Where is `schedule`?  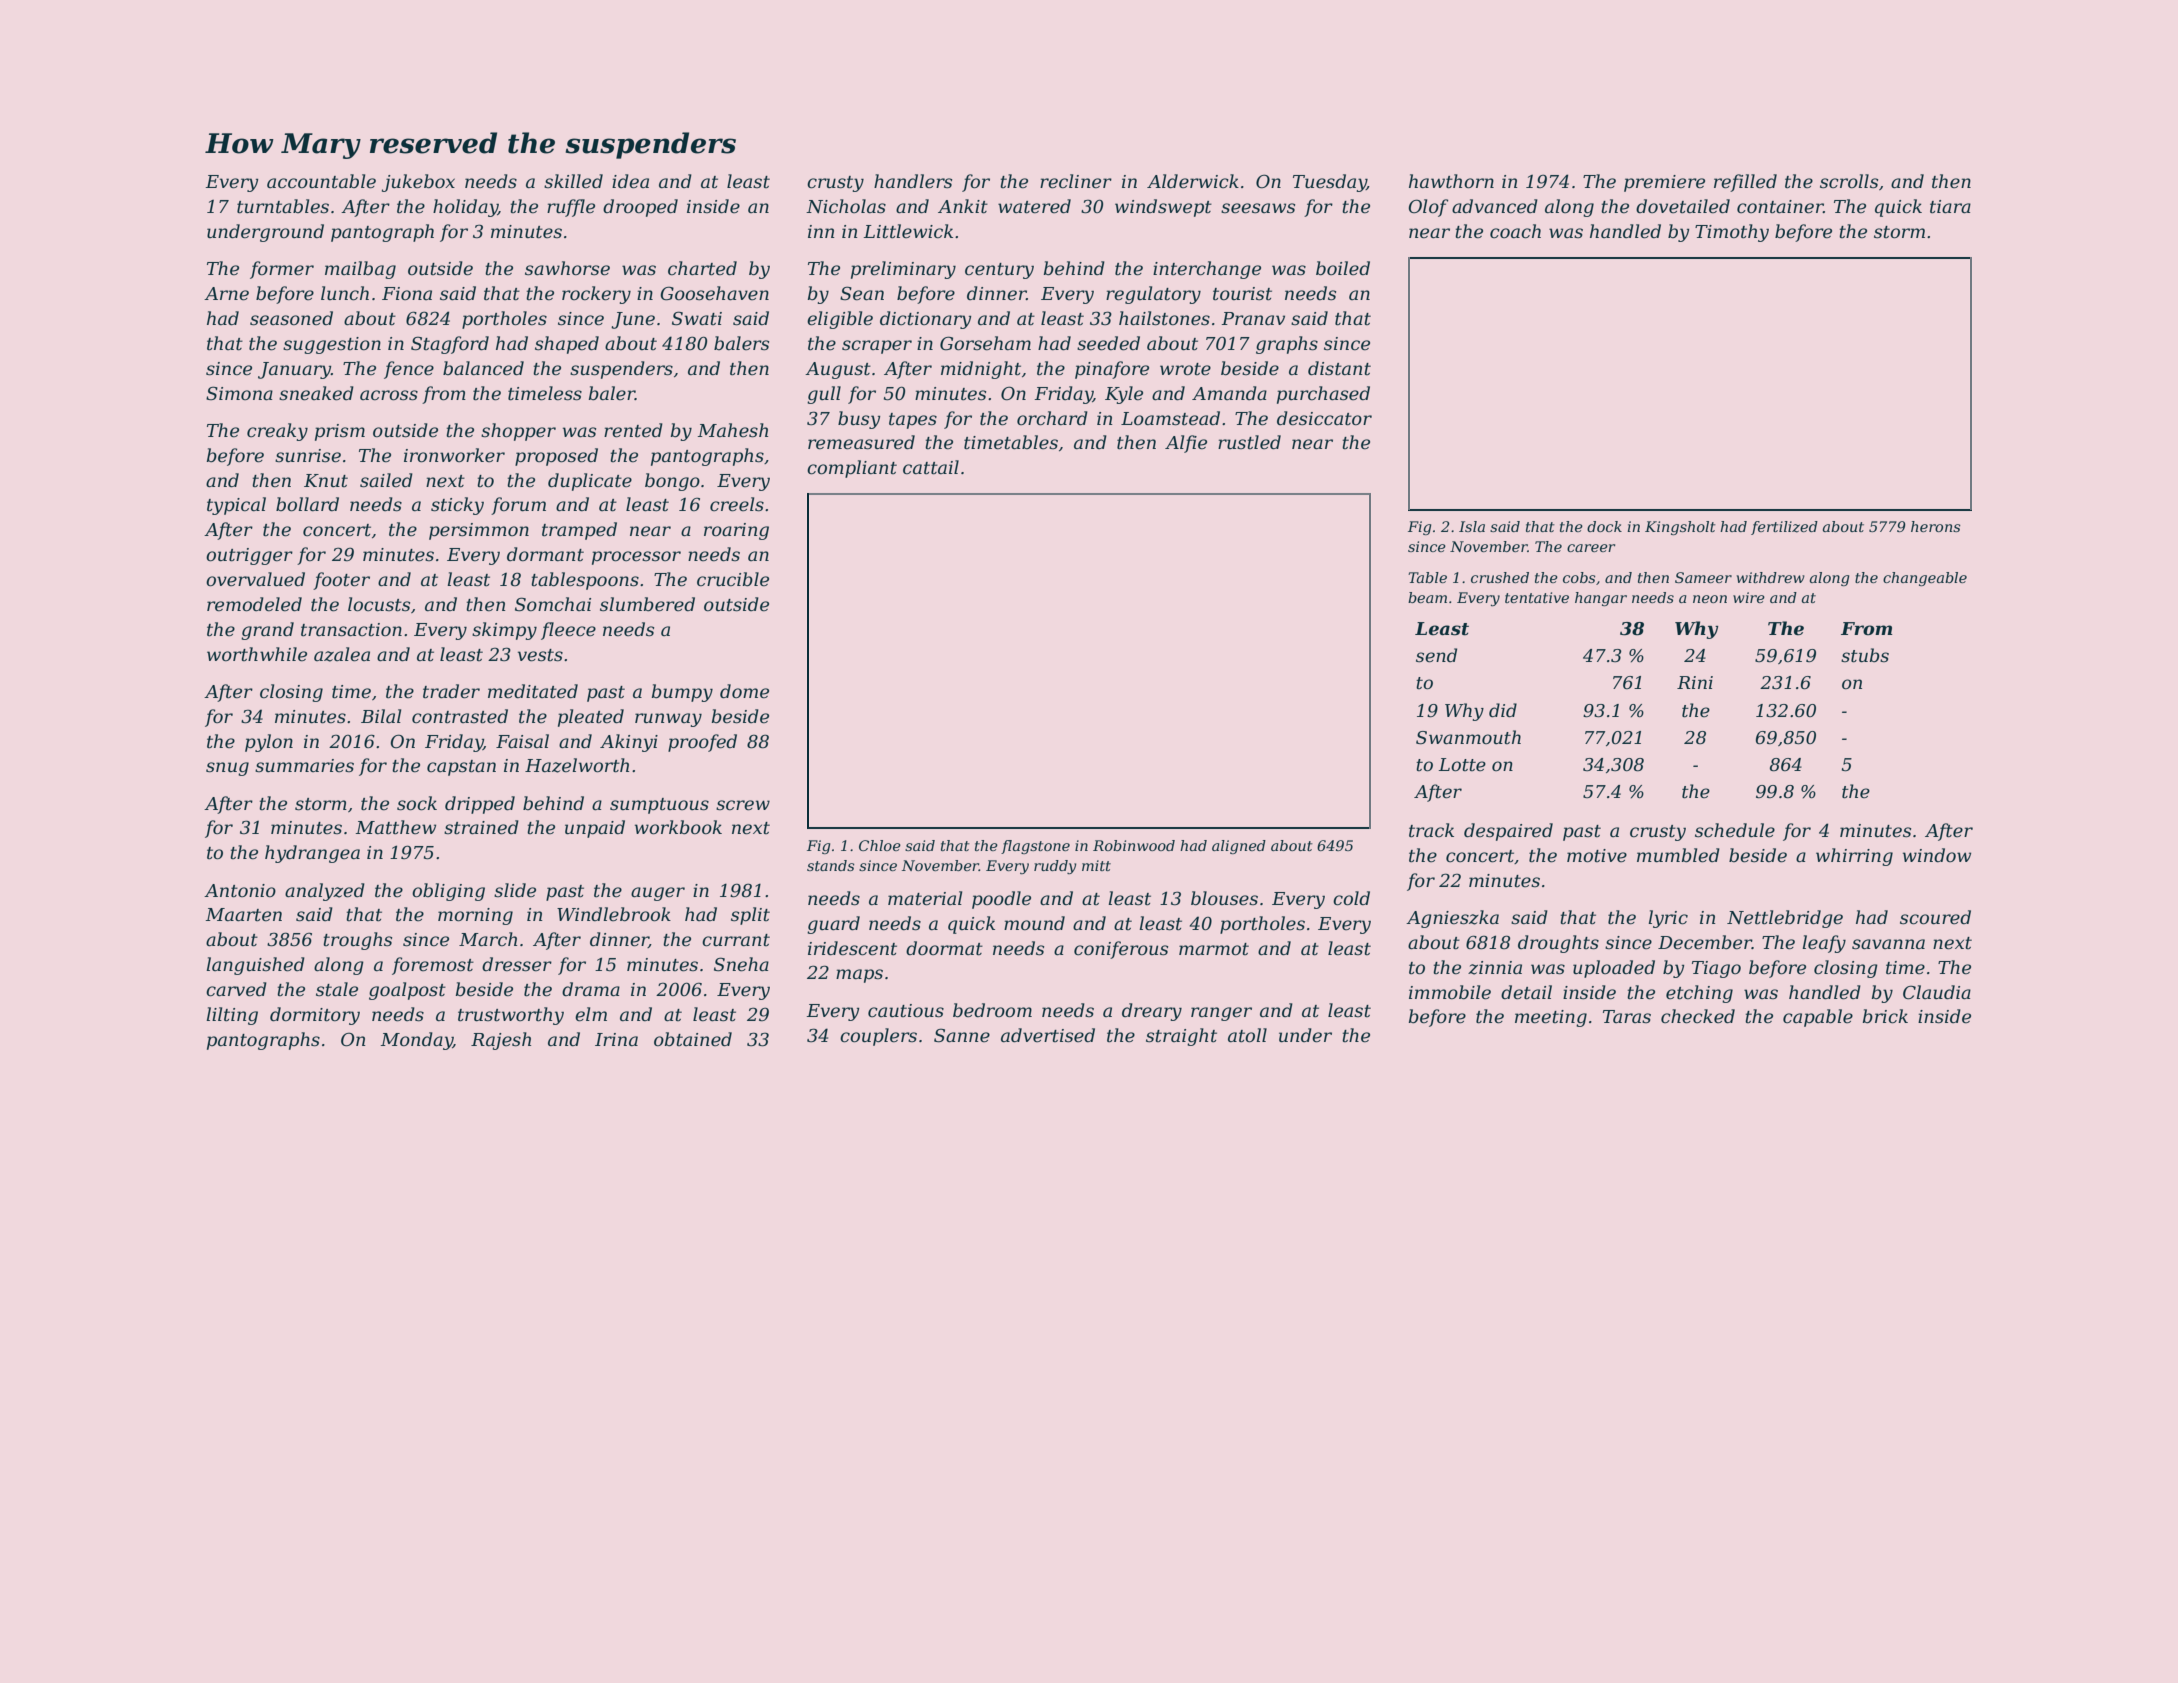
schedule is located at coordinates (1735, 830).
